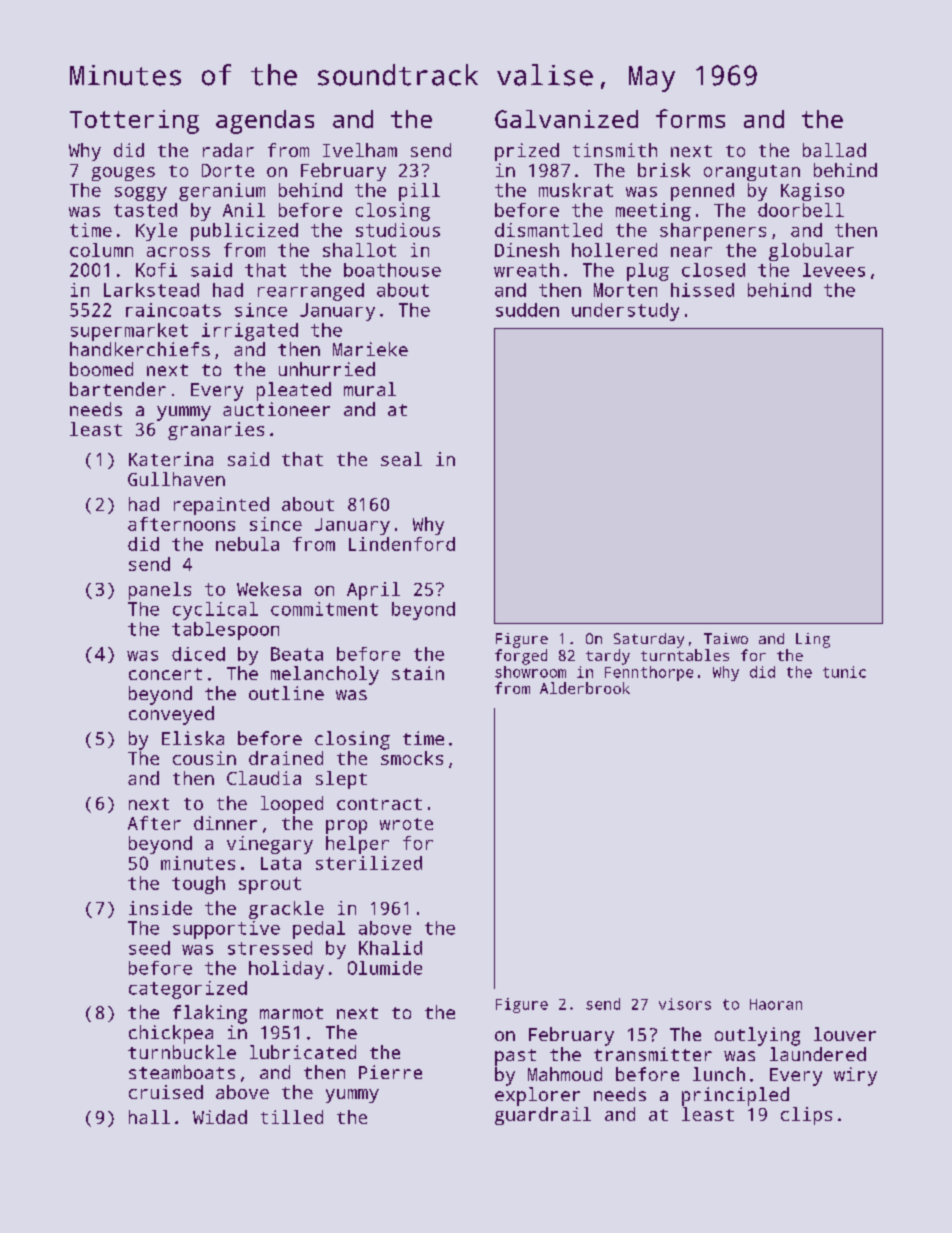  What do you see at coordinates (776, 1004) in the screenshot?
I see `Haoran` at bounding box center [776, 1004].
